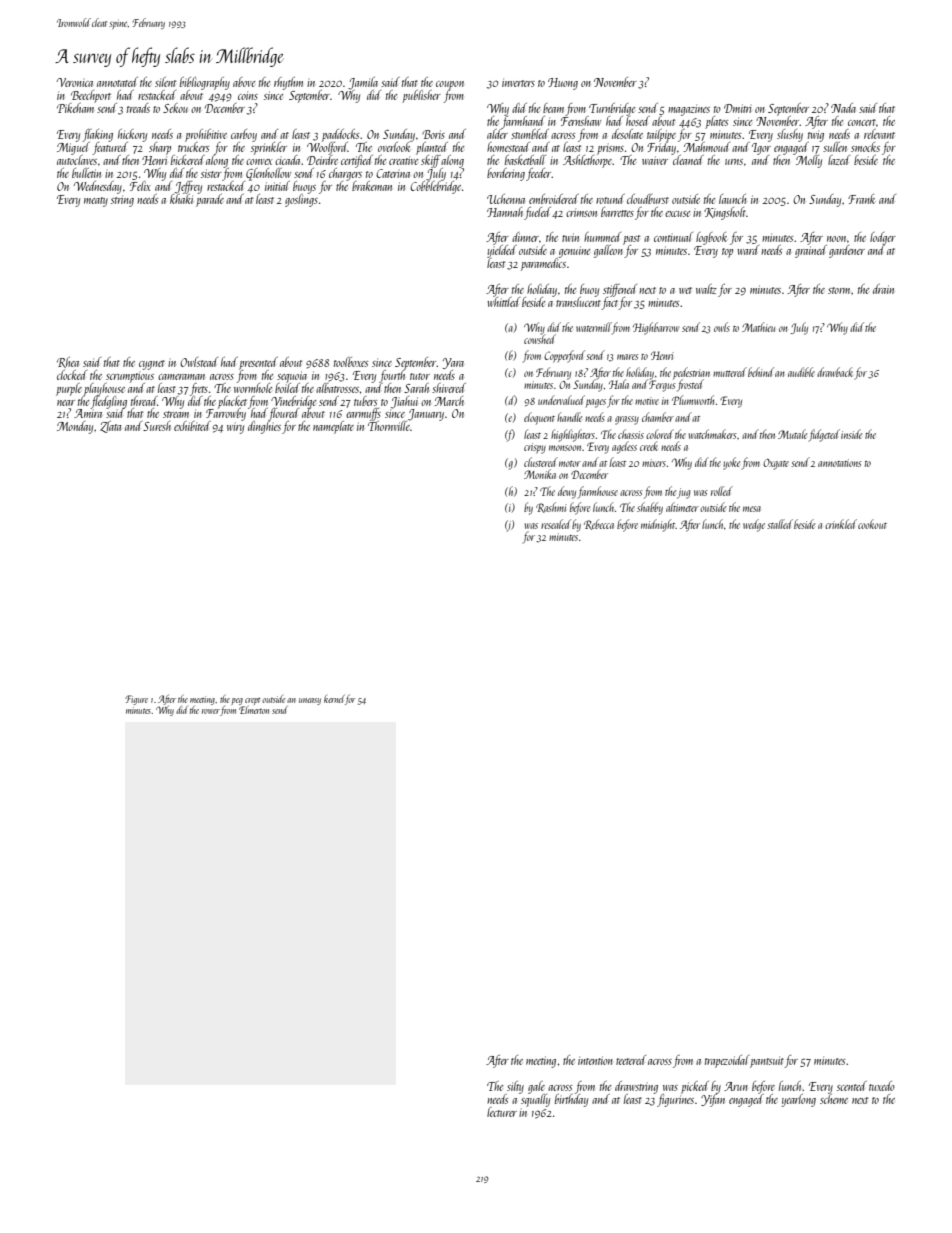  Describe the element at coordinates (543, 264) in the document. I see `paramedics` at that location.
